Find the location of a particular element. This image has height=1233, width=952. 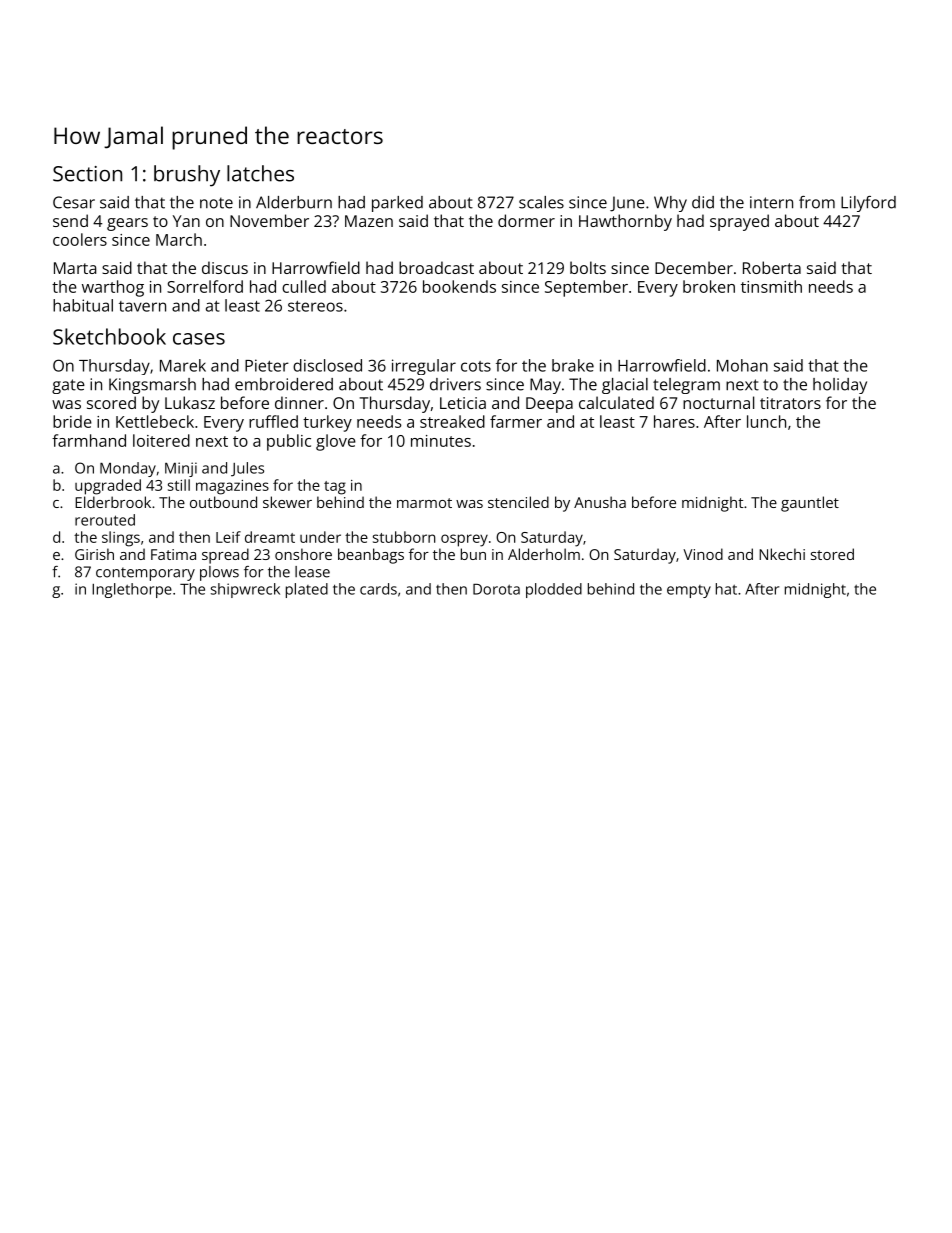

Fatima is located at coordinates (173, 554).
